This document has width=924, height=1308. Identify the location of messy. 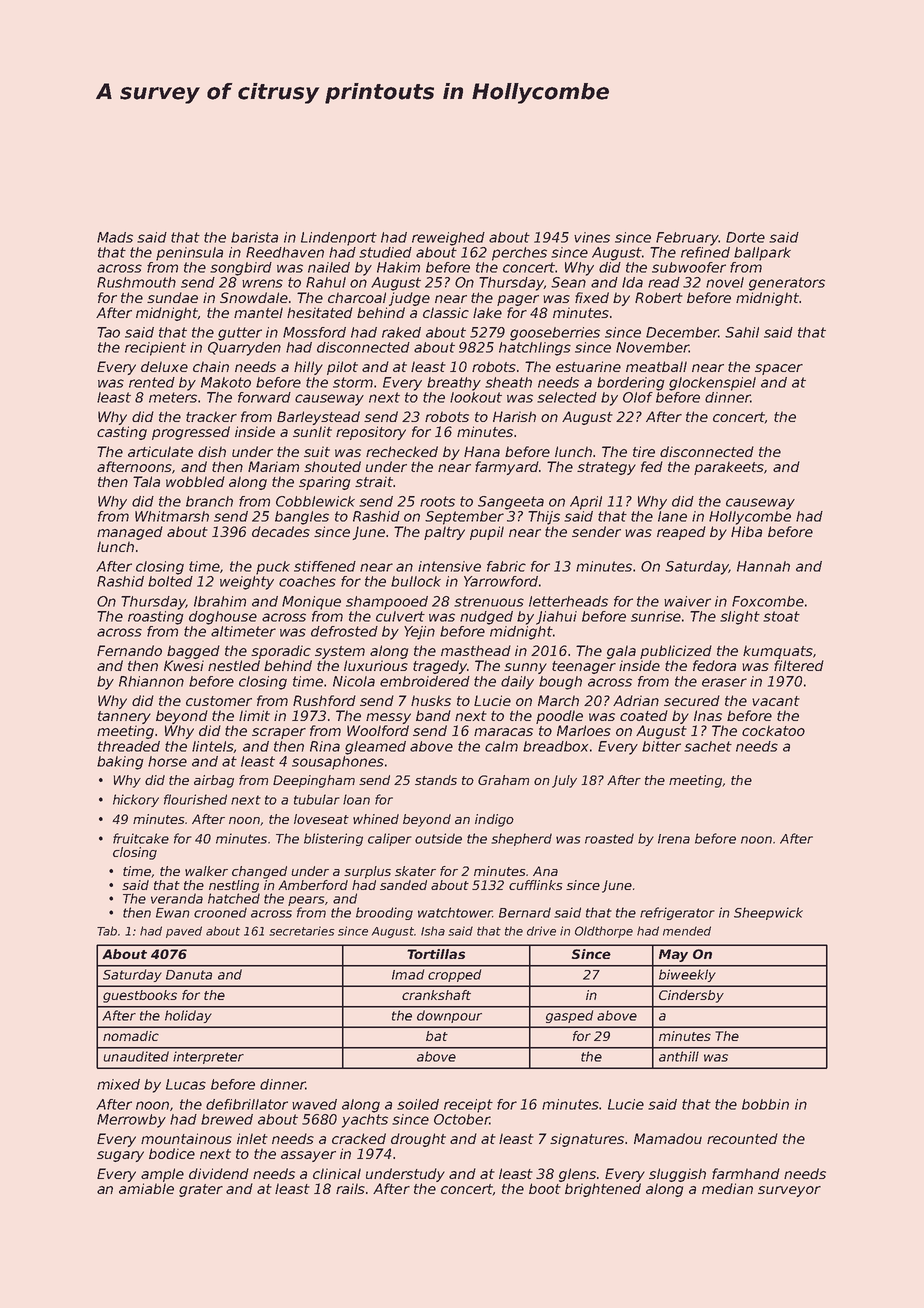
(388, 718).
